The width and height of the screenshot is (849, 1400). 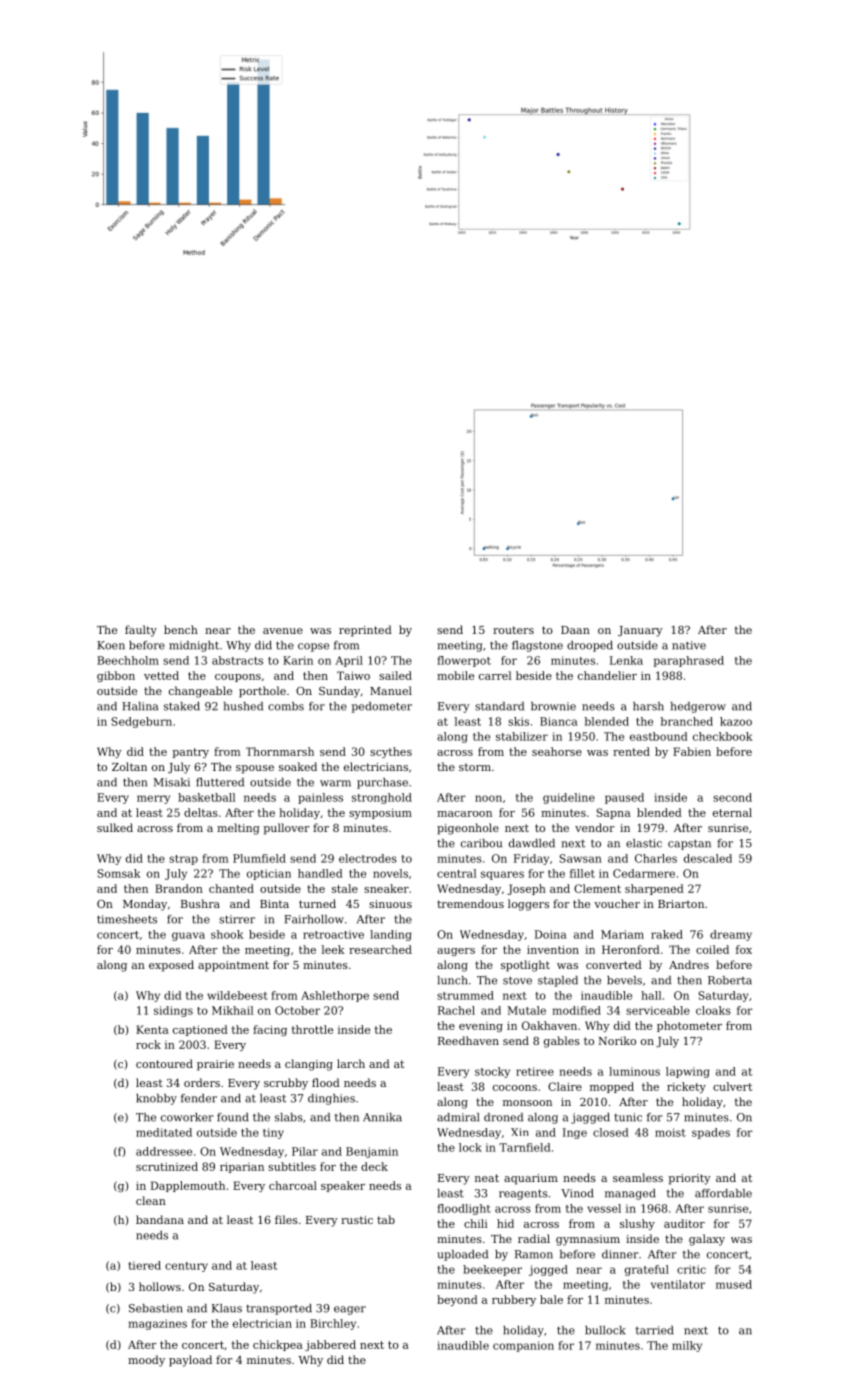 What do you see at coordinates (160, 1286) in the screenshot?
I see `hollows` at bounding box center [160, 1286].
